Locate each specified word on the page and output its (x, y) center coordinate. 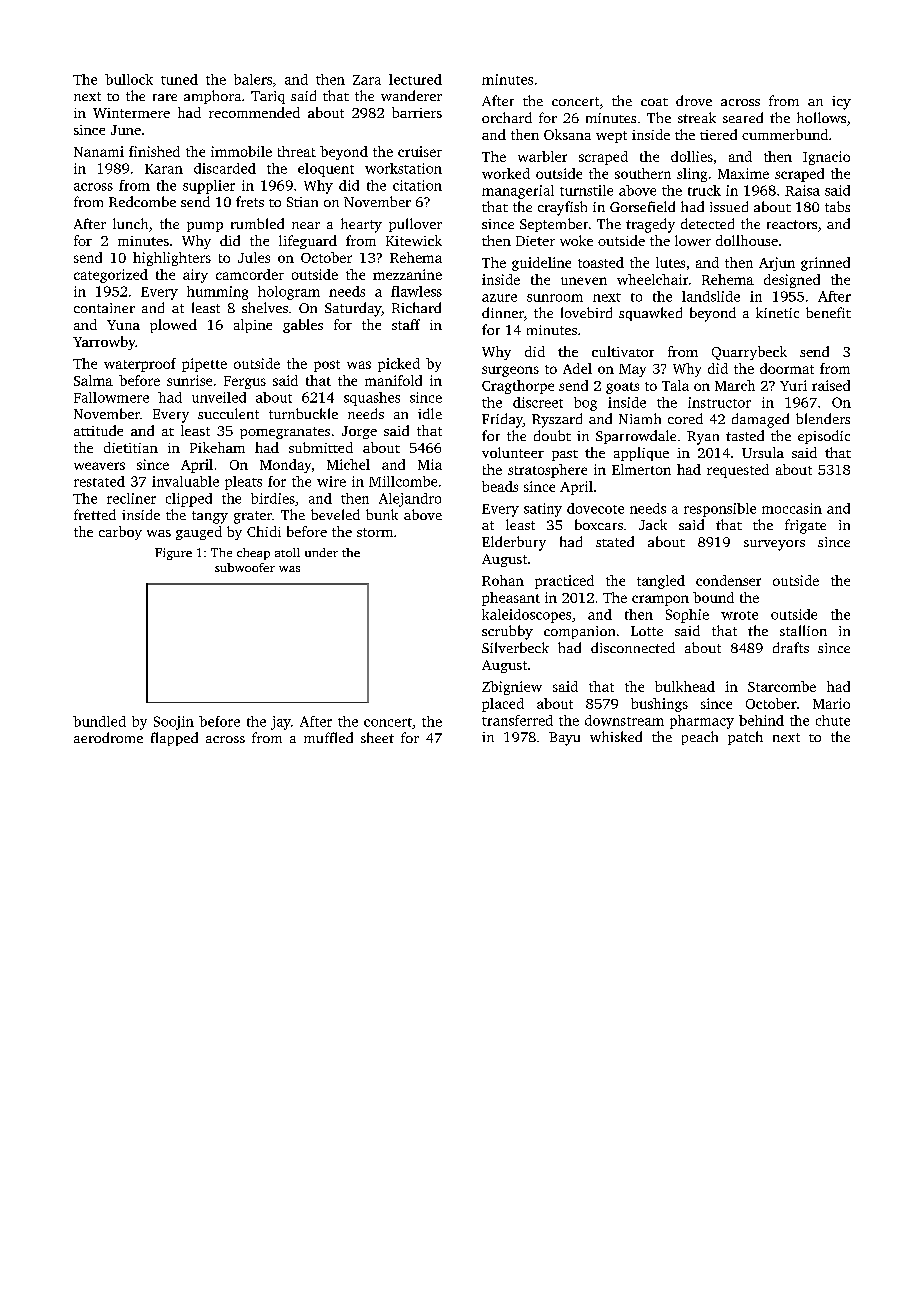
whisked (616, 736)
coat (654, 102)
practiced (564, 582)
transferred (517, 720)
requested (738, 471)
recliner (131, 498)
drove (694, 100)
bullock (129, 79)
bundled (99, 721)
